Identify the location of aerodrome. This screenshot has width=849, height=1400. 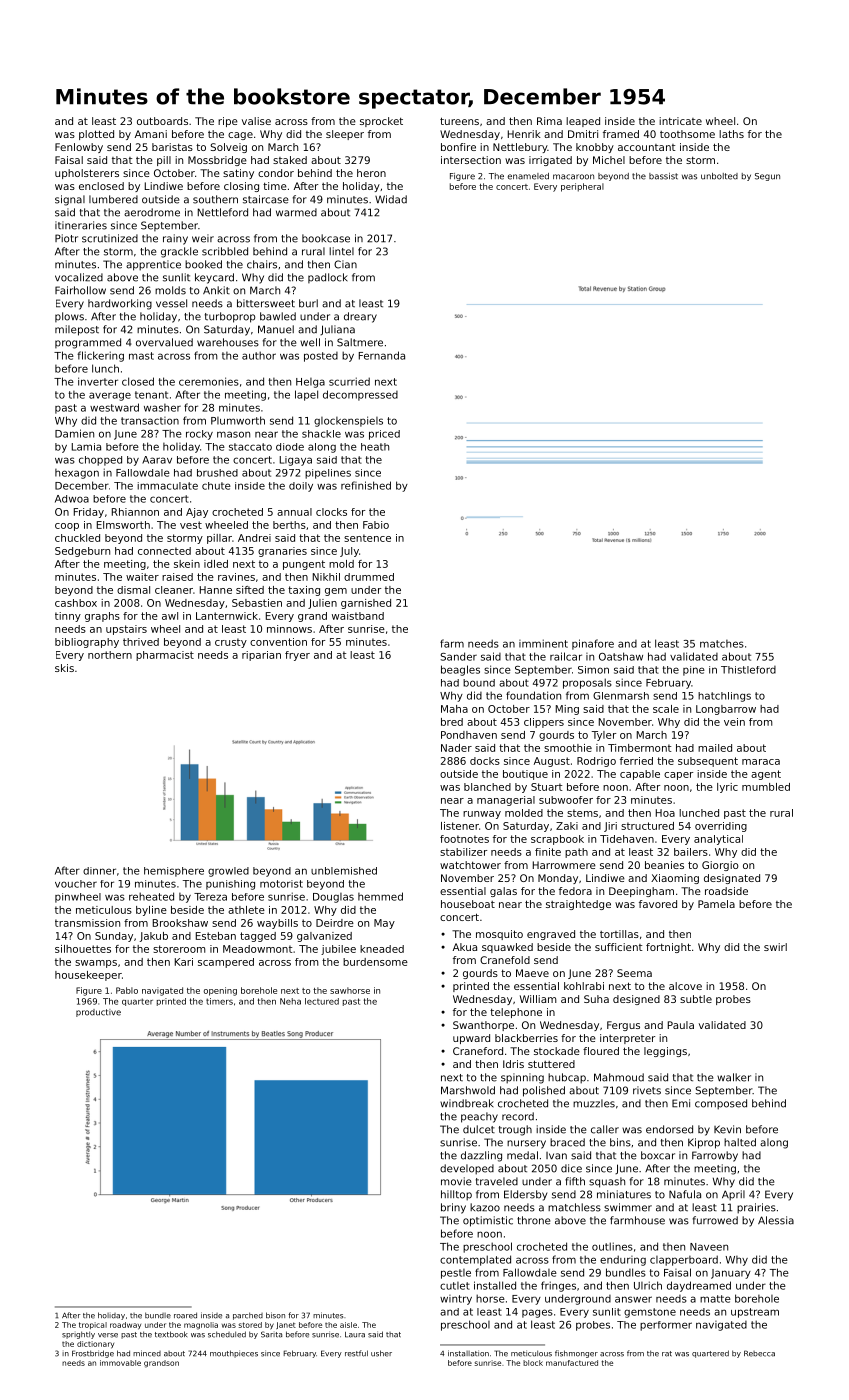
(152, 212).
